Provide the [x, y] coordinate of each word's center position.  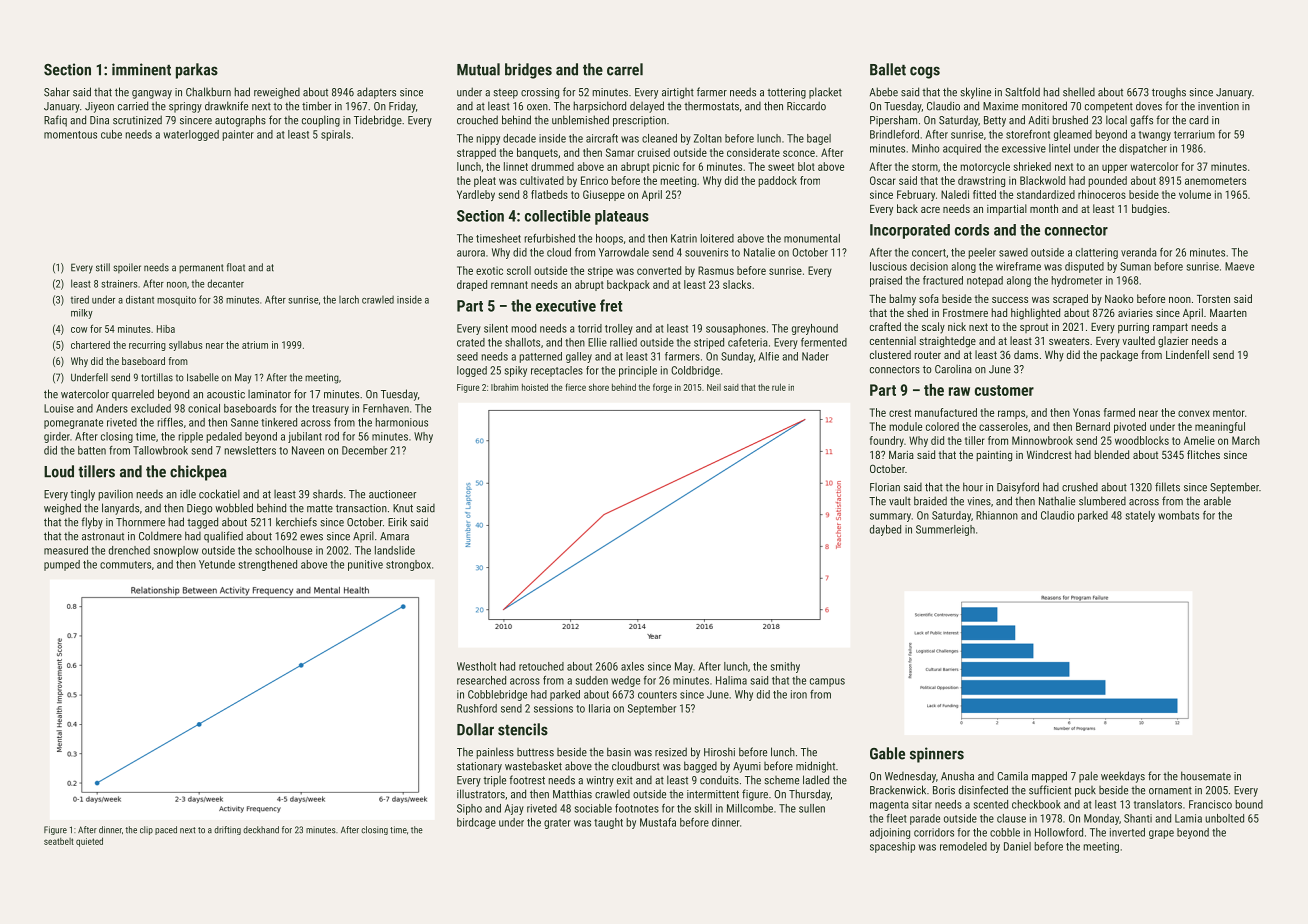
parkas [197, 71]
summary [890, 517]
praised [886, 281]
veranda [1139, 252]
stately [1140, 516]
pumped [62, 565]
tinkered [279, 422]
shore [599, 387]
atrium [255, 345]
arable [1217, 501]
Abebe [883, 92]
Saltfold [1022, 92]
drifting [227, 830]
